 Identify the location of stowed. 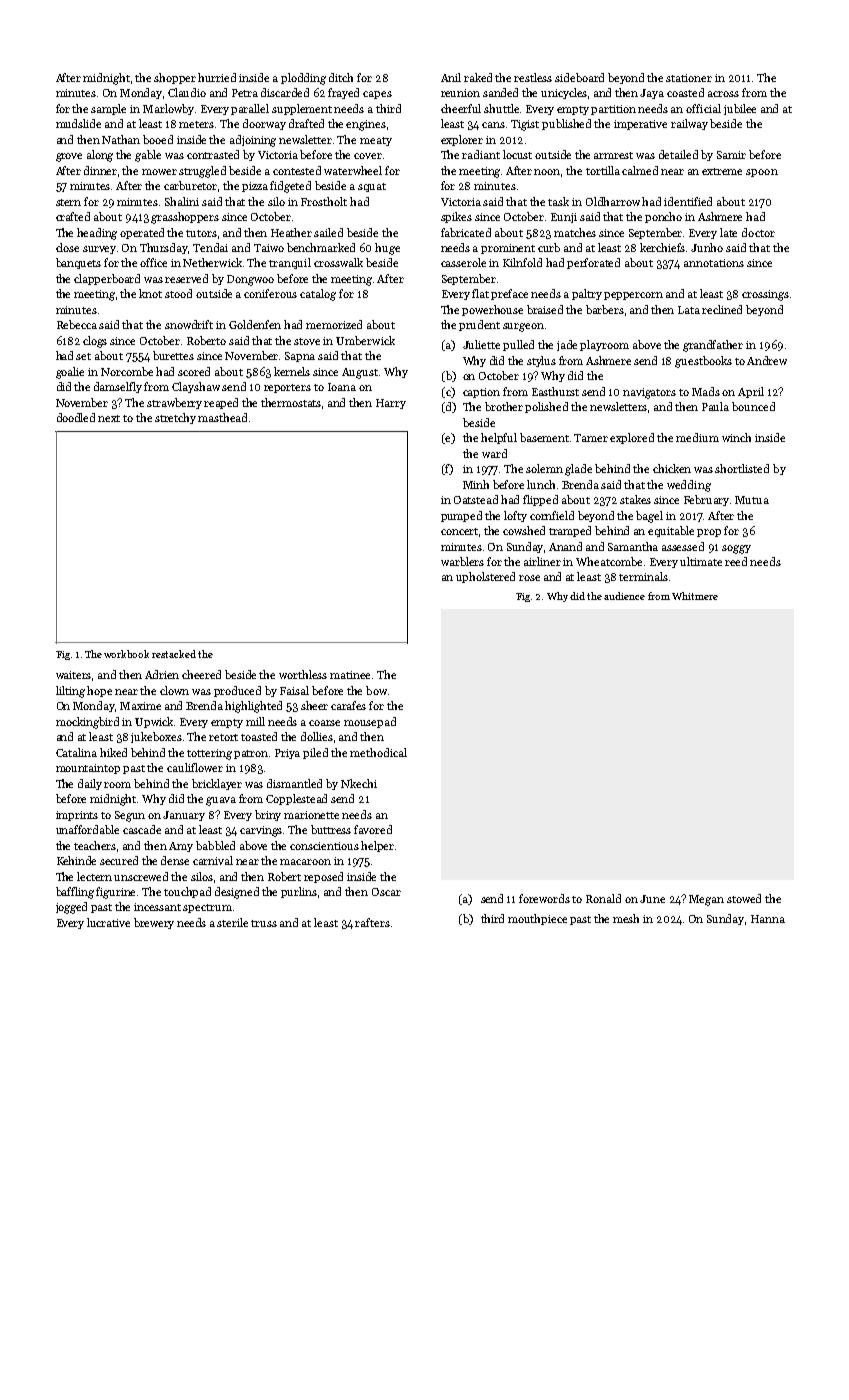
(744, 898).
